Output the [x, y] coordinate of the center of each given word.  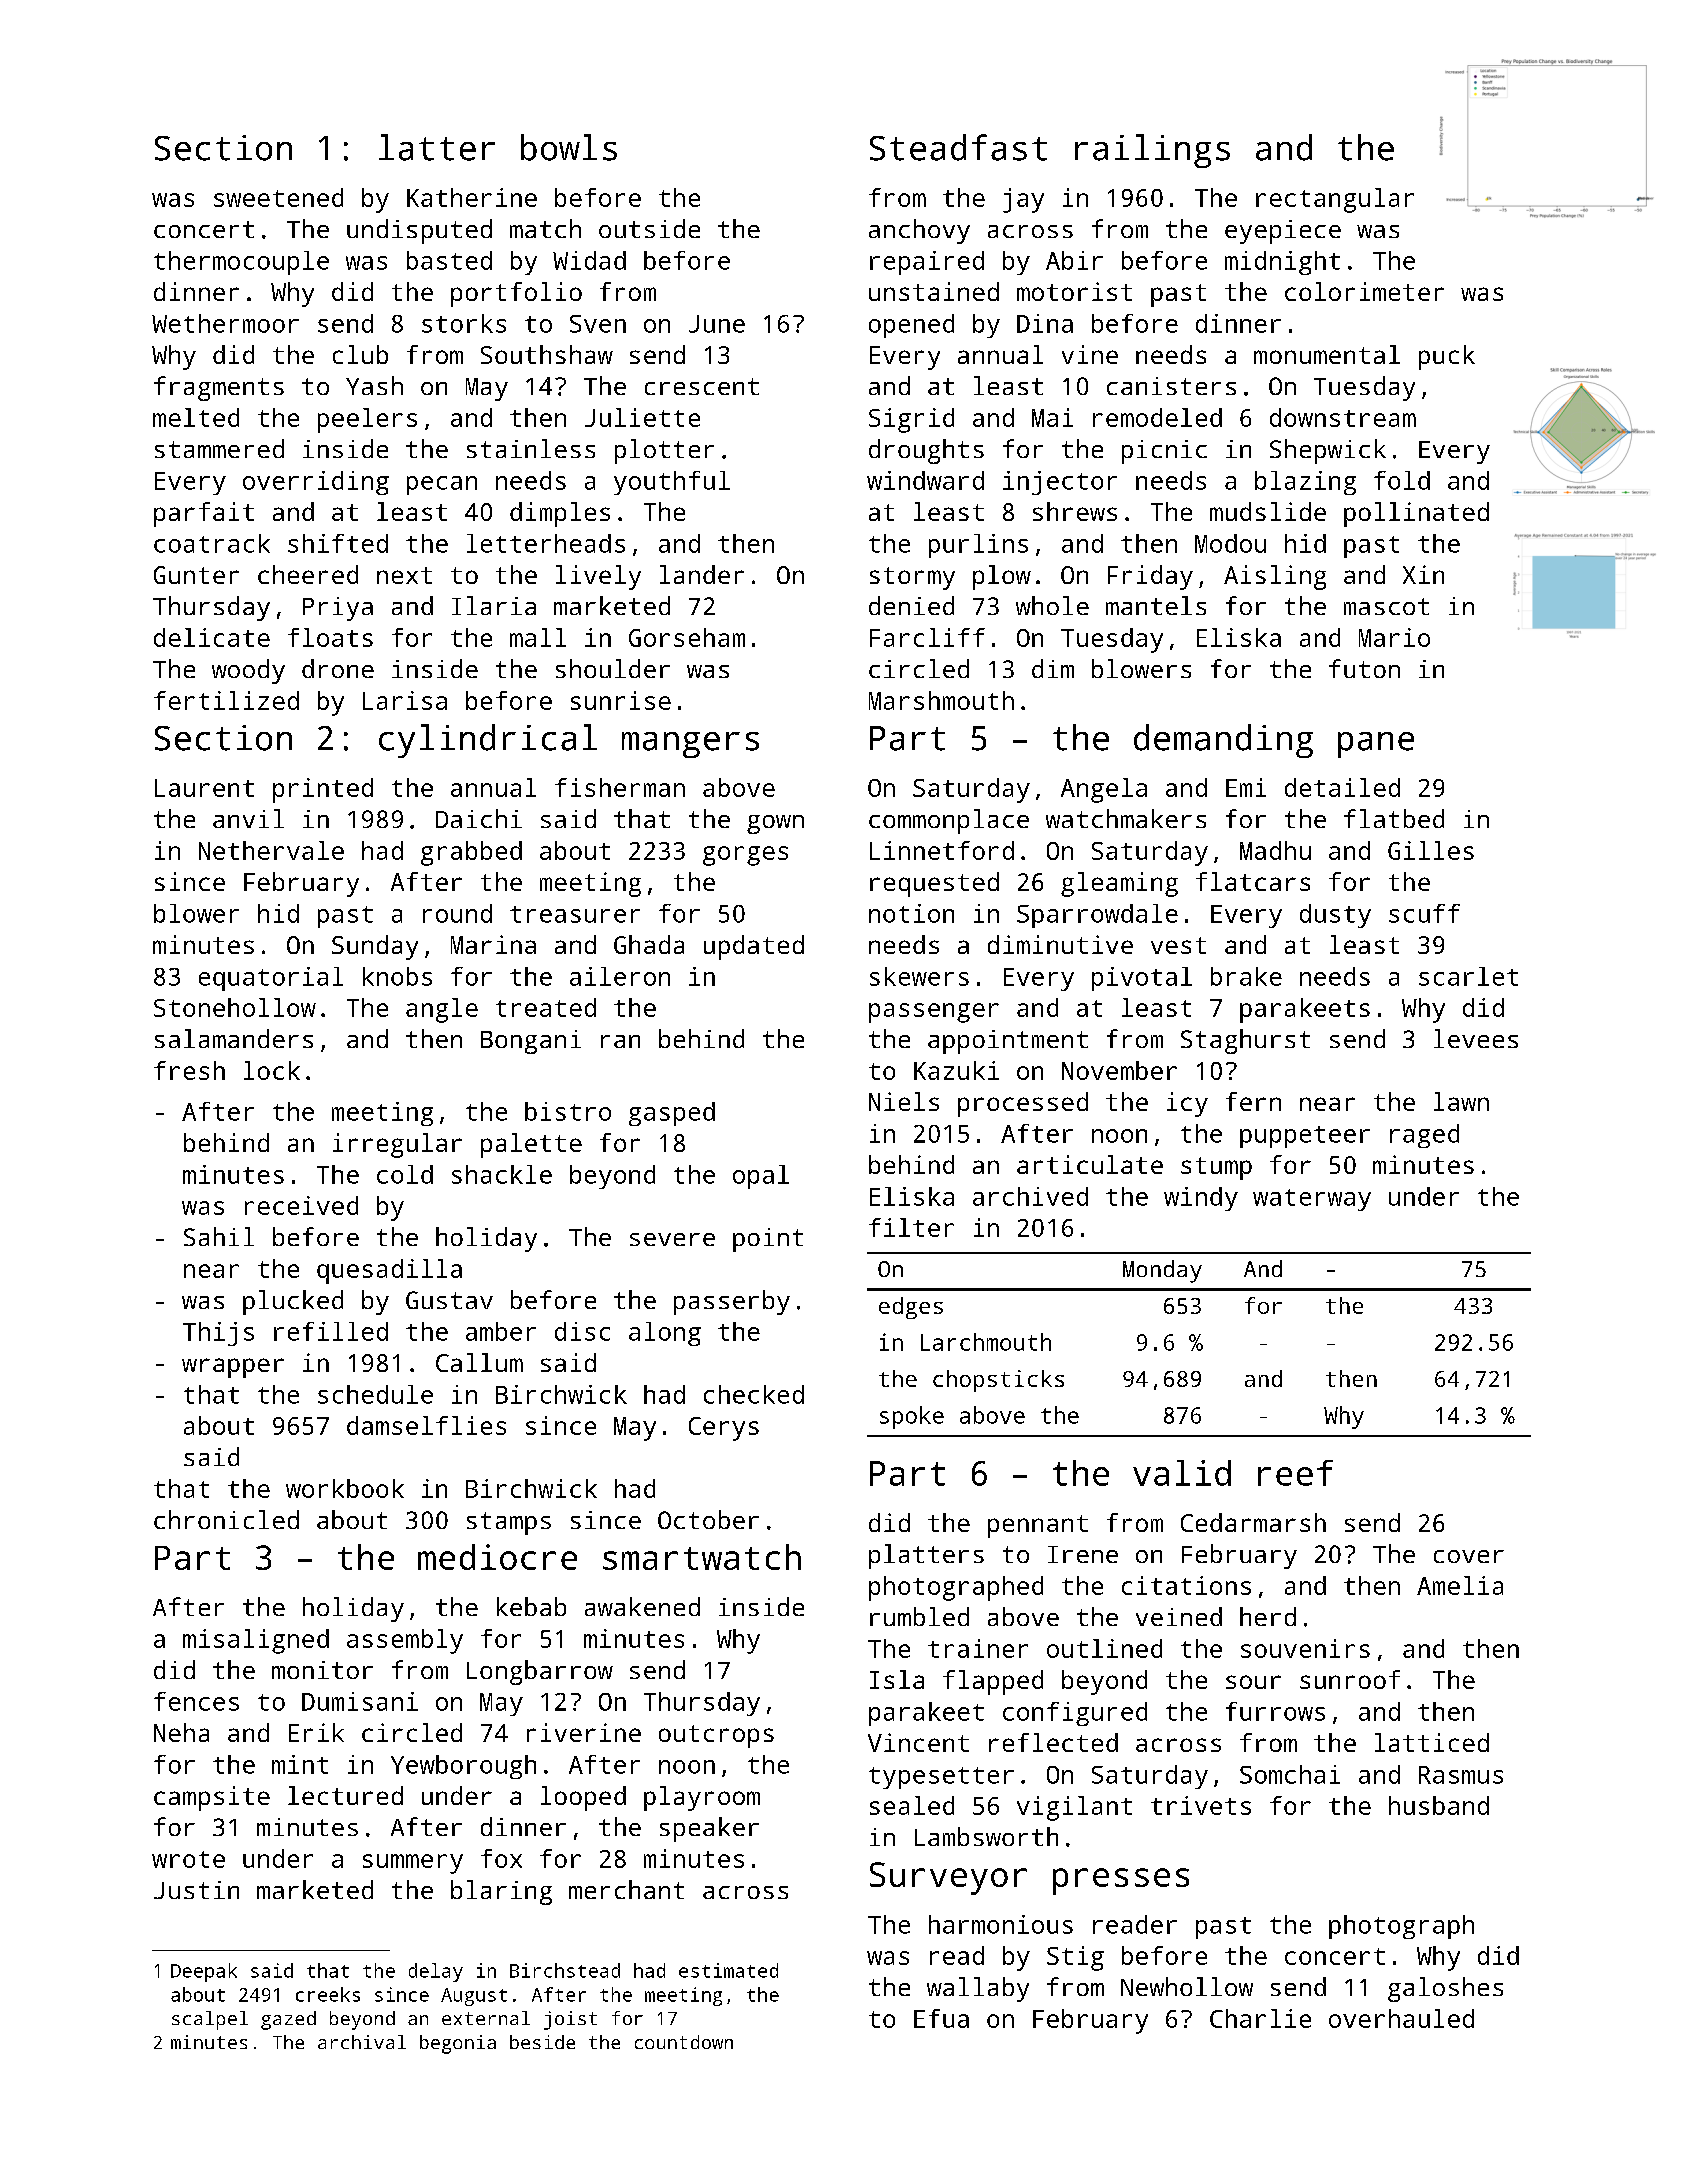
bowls [569, 147]
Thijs [218, 1334]
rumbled [919, 1616]
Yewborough [463, 1767]
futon [1364, 668]
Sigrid [911, 420]
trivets [1201, 1805]
